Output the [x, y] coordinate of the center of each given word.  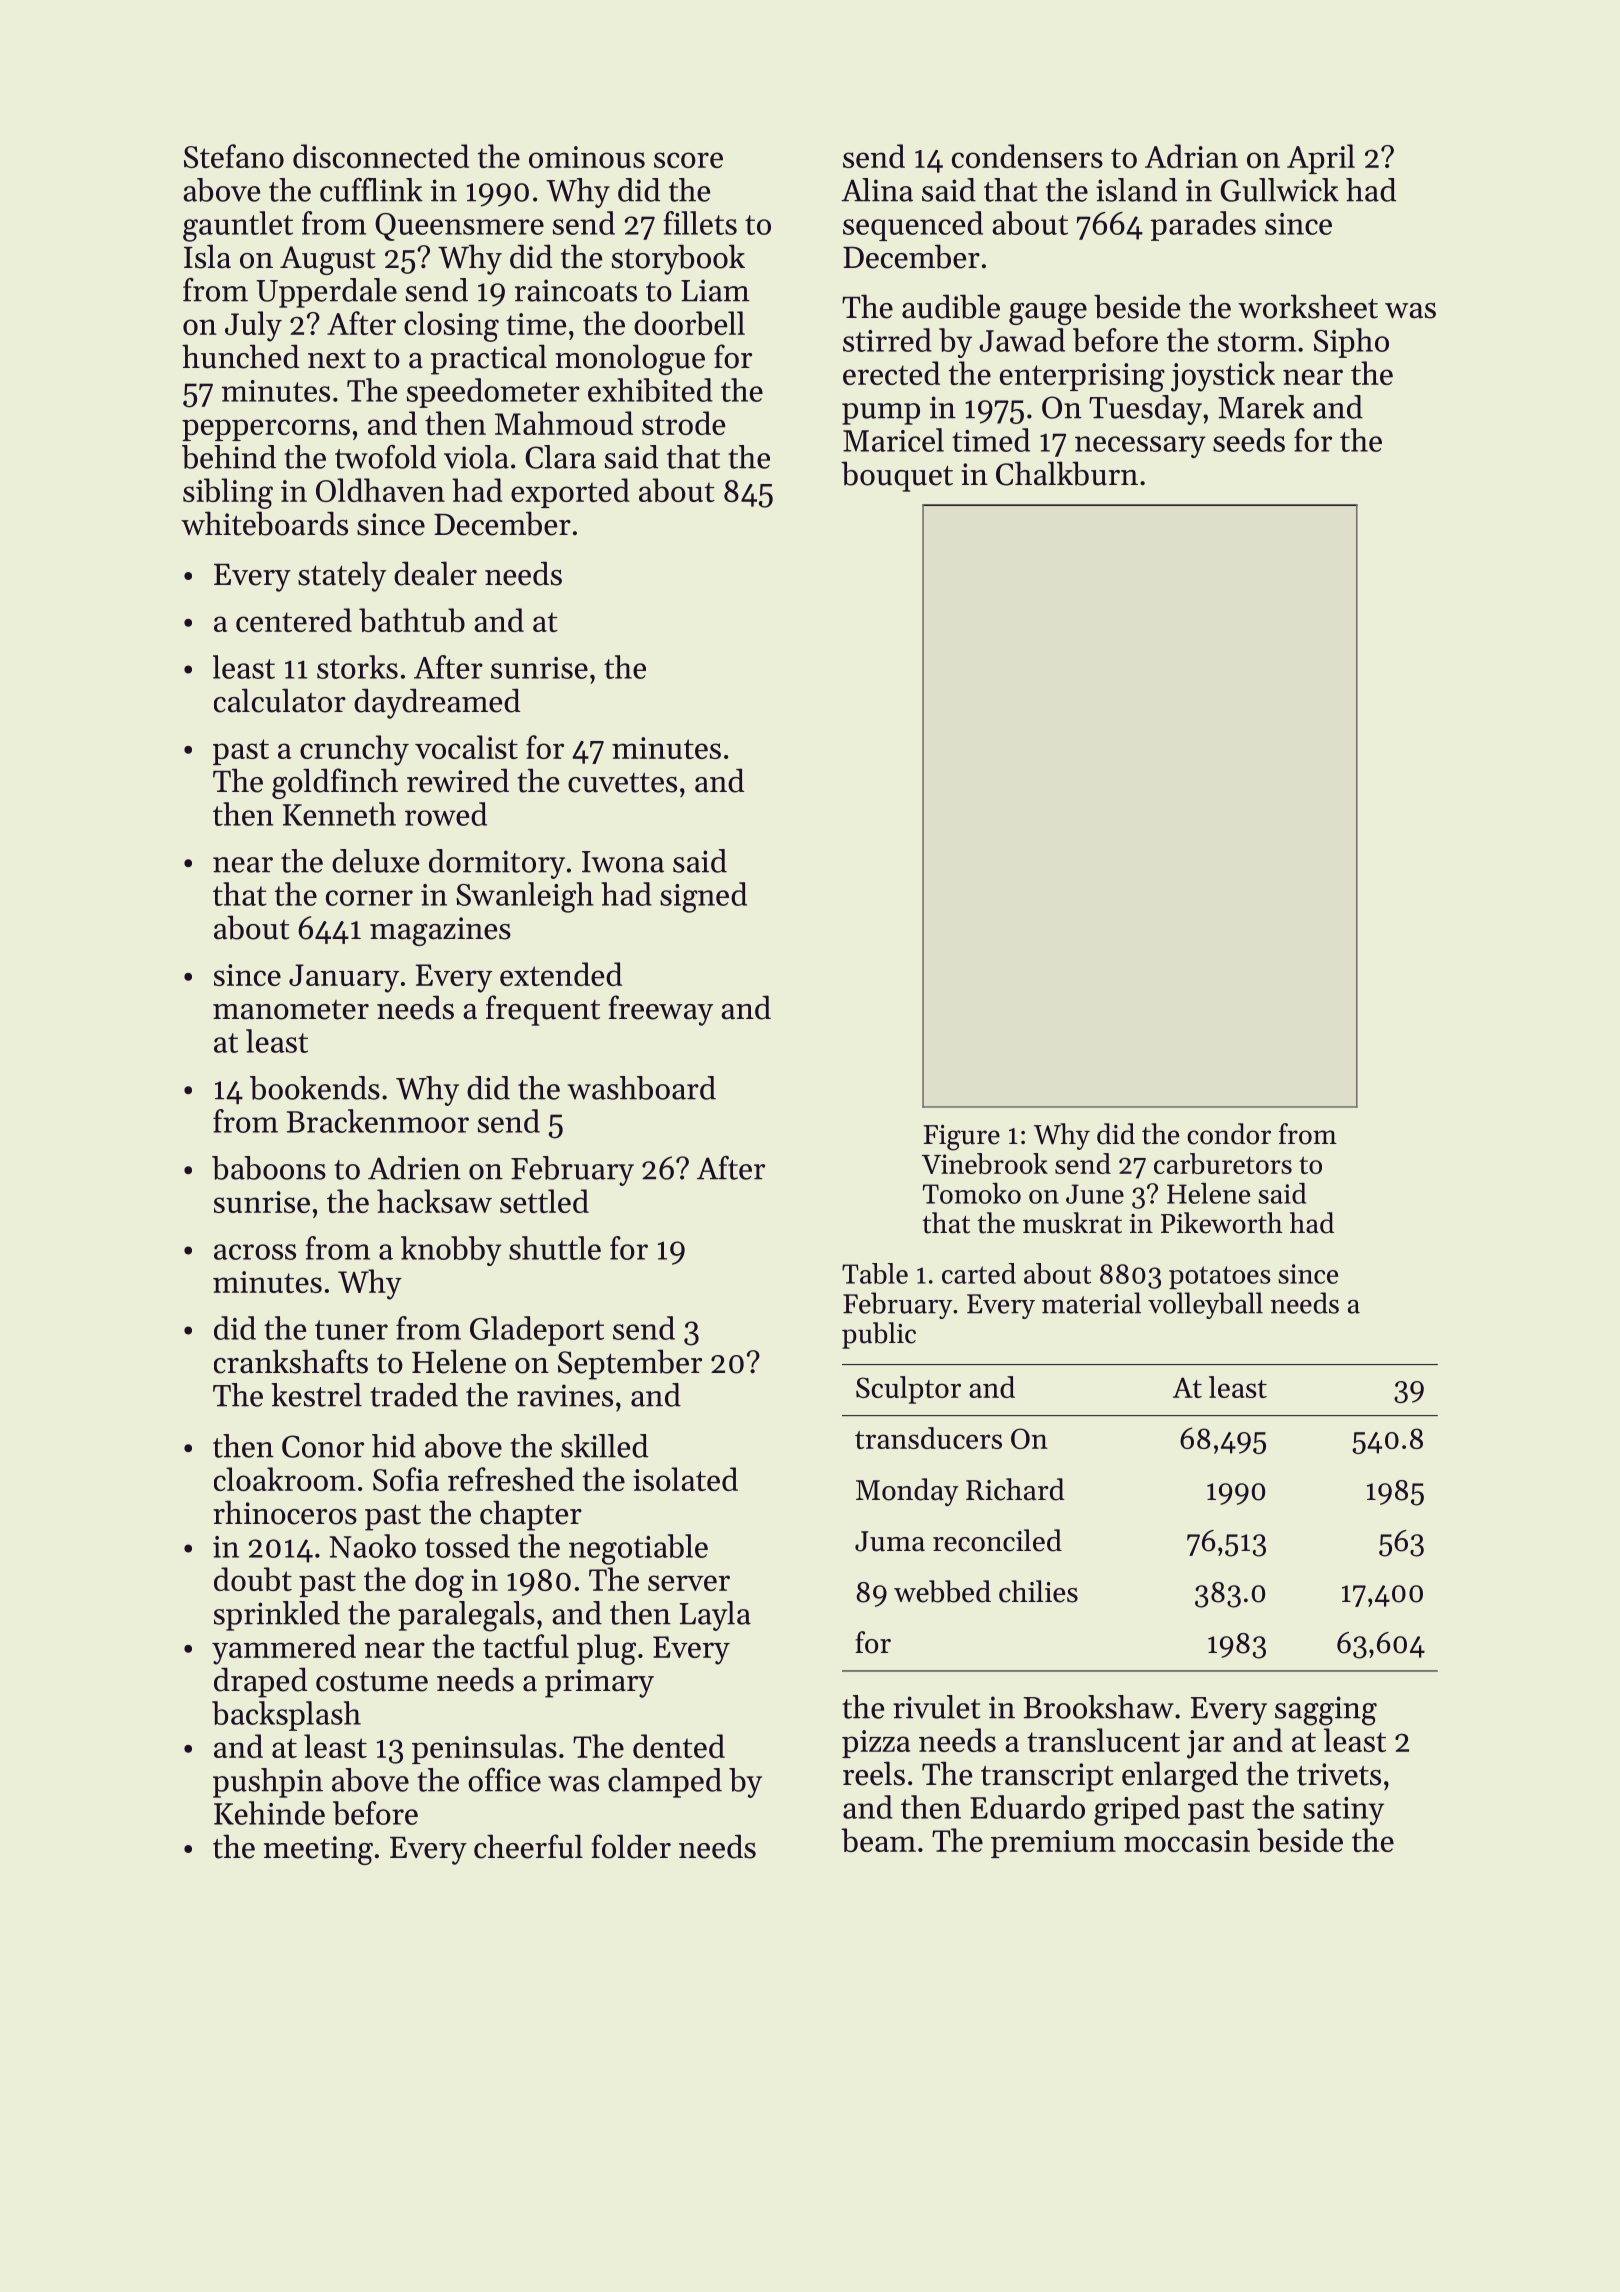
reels [874, 1773]
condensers [1027, 156]
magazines [440, 931]
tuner [351, 1330]
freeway [661, 1010]
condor [1229, 1134]
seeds [1249, 440]
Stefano [234, 156]
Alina [877, 190]
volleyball [1205, 1305]
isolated [685, 1479]
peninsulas [484, 1749]
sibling [228, 493]
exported [570, 493]
